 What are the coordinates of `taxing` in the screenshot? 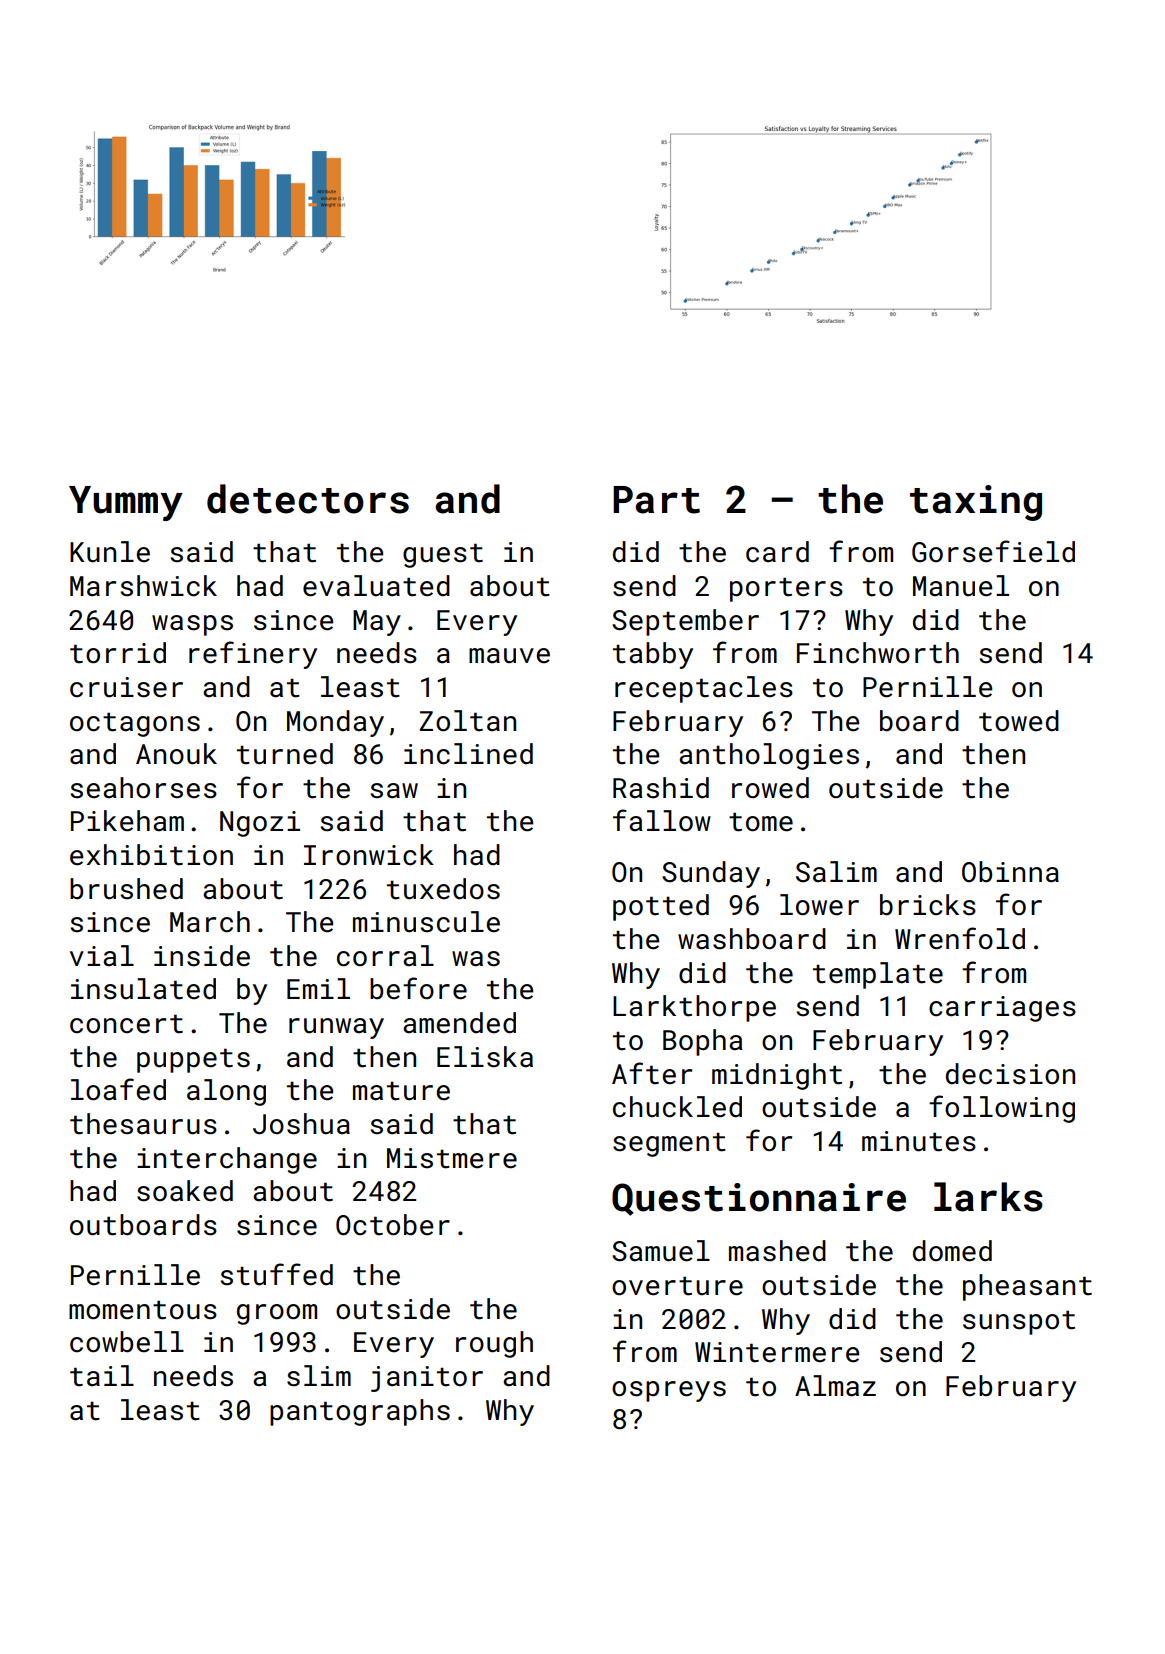 It's located at (976, 503).
